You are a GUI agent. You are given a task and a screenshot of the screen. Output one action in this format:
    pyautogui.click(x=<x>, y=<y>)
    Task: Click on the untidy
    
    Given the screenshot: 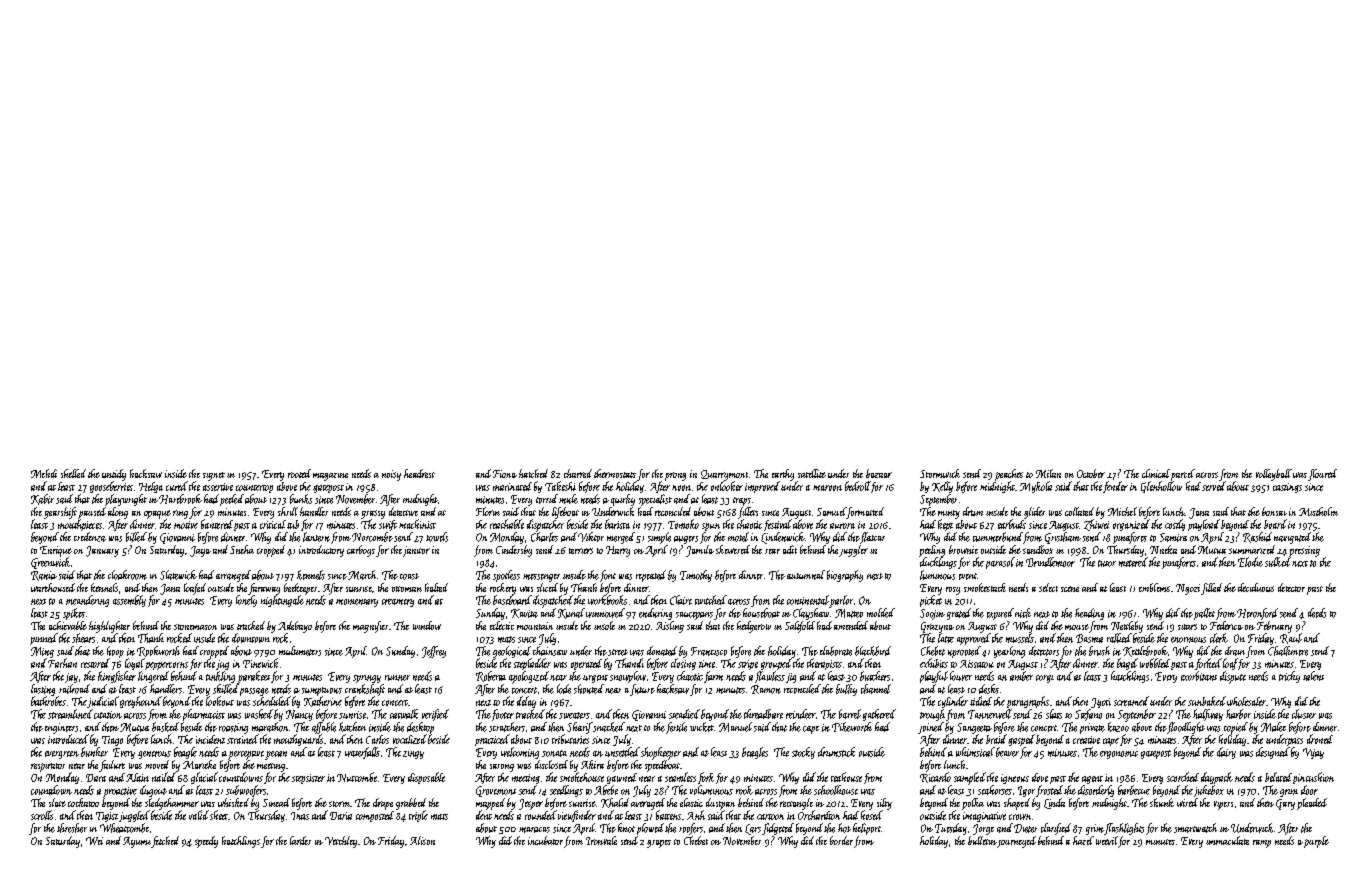 What is the action you would take?
    pyautogui.click(x=114, y=475)
